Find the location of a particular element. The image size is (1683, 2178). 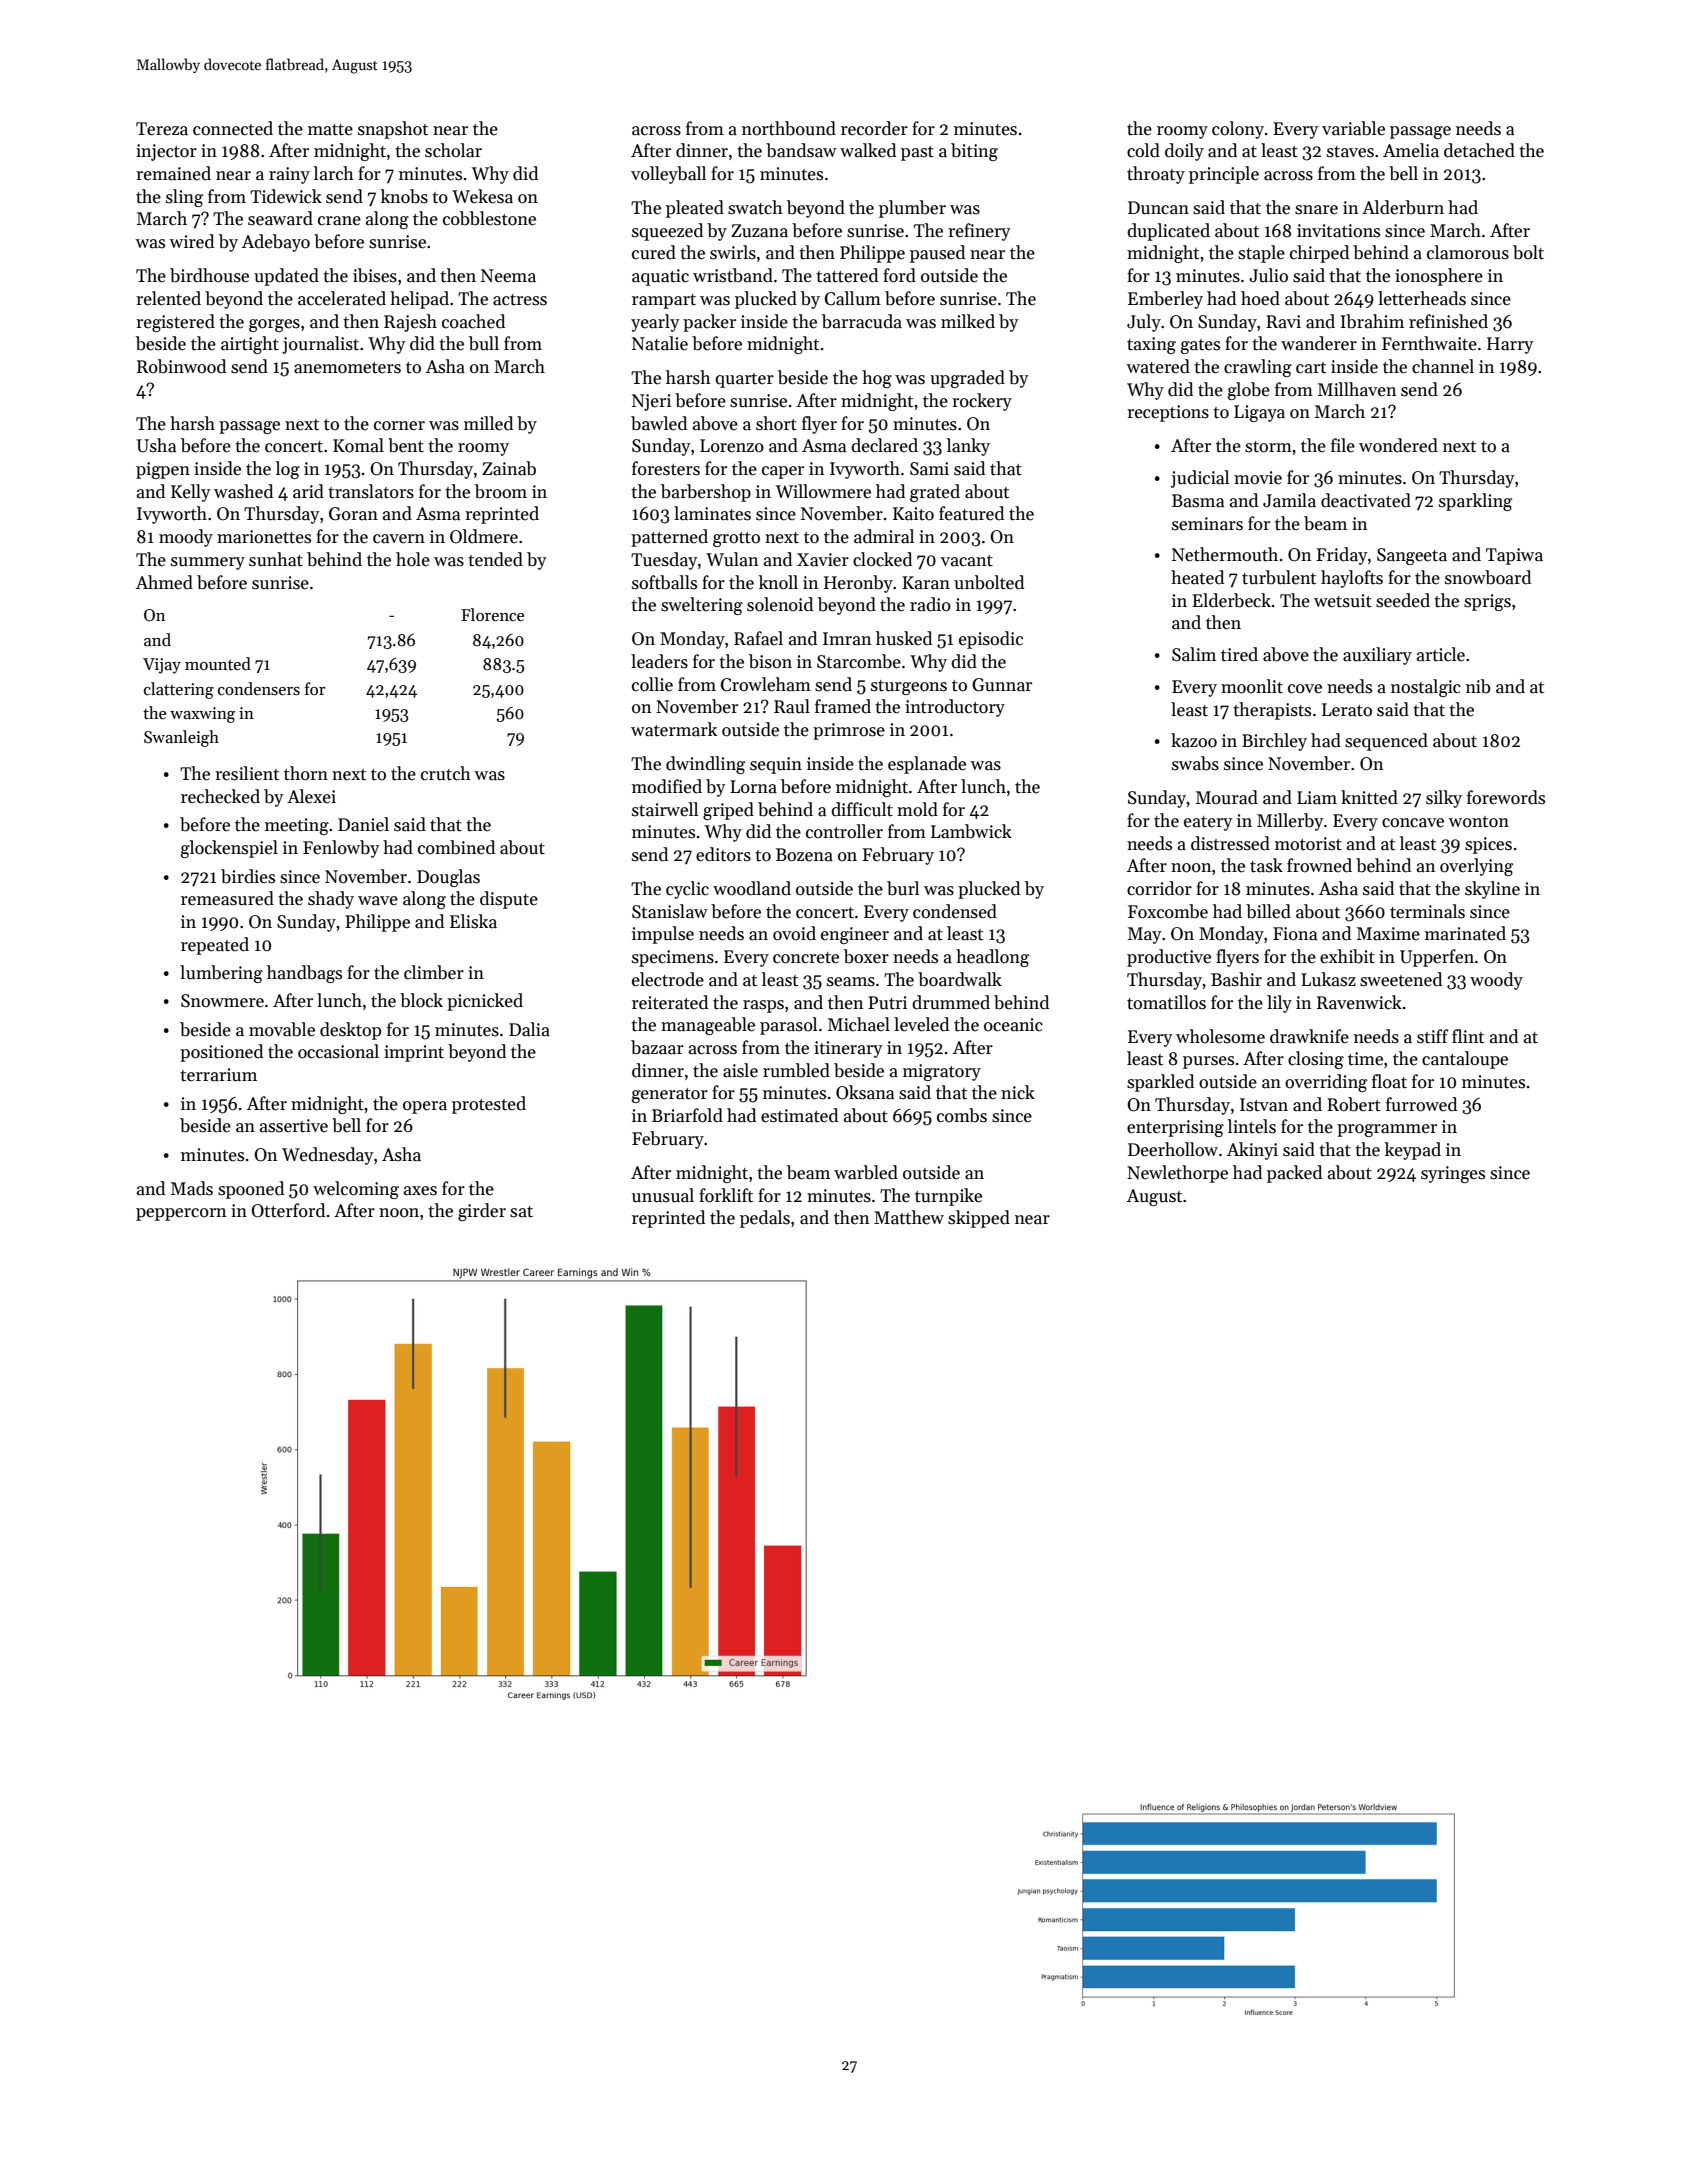

opera is located at coordinates (425, 1107).
